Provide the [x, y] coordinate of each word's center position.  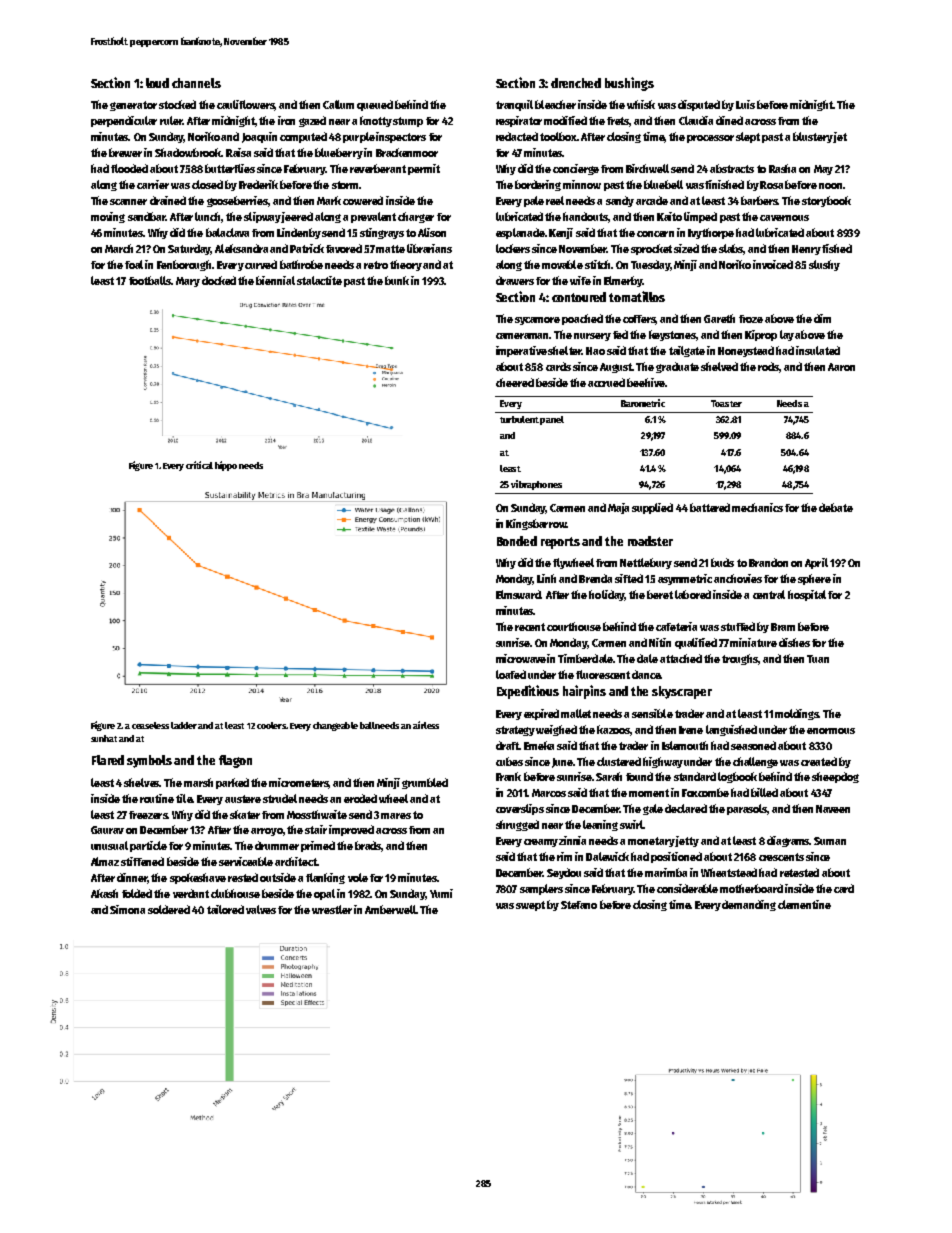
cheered [515, 382]
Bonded [517, 541]
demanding [749, 905]
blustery [813, 137]
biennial [275, 280]
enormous [831, 731]
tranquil [514, 105]
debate [836, 507]
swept [530, 906]
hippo [226, 466]
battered [710, 507]
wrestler [332, 909]
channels [196, 83]
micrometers [299, 783]
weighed [556, 730]
